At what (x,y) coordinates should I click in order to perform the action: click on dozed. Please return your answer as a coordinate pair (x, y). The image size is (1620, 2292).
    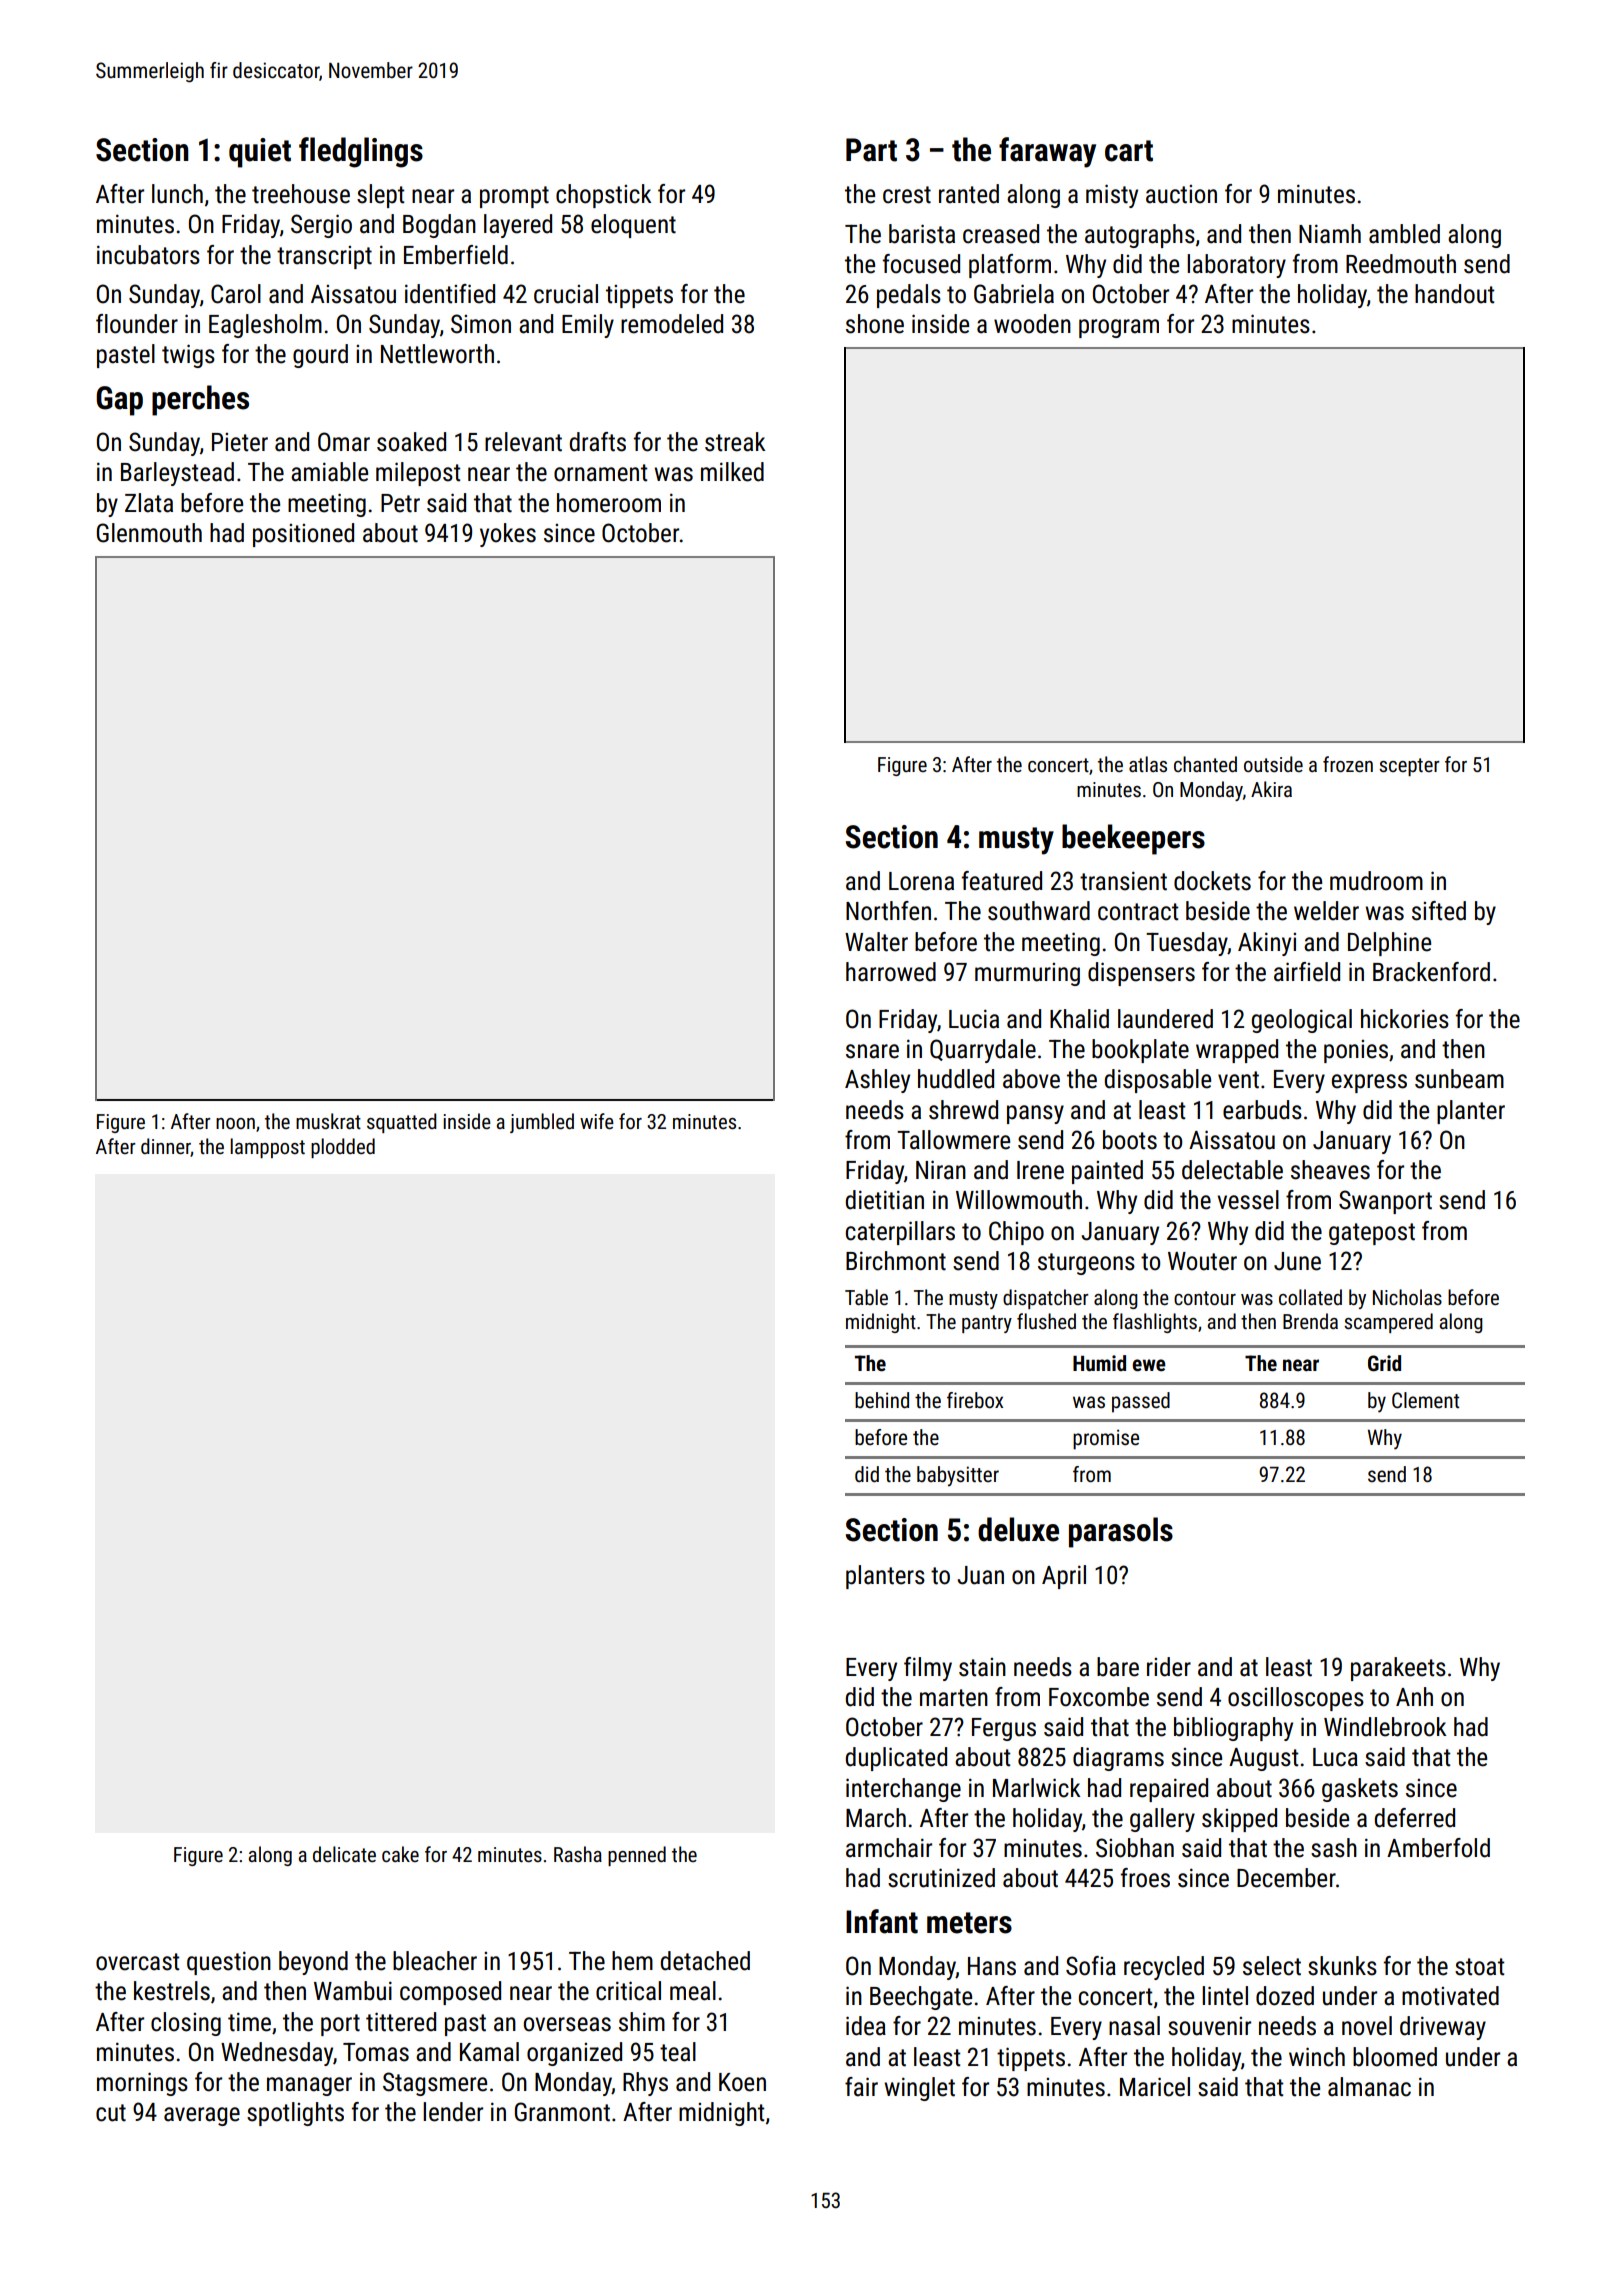
    Looking at the image, I should click on (1285, 1996).
